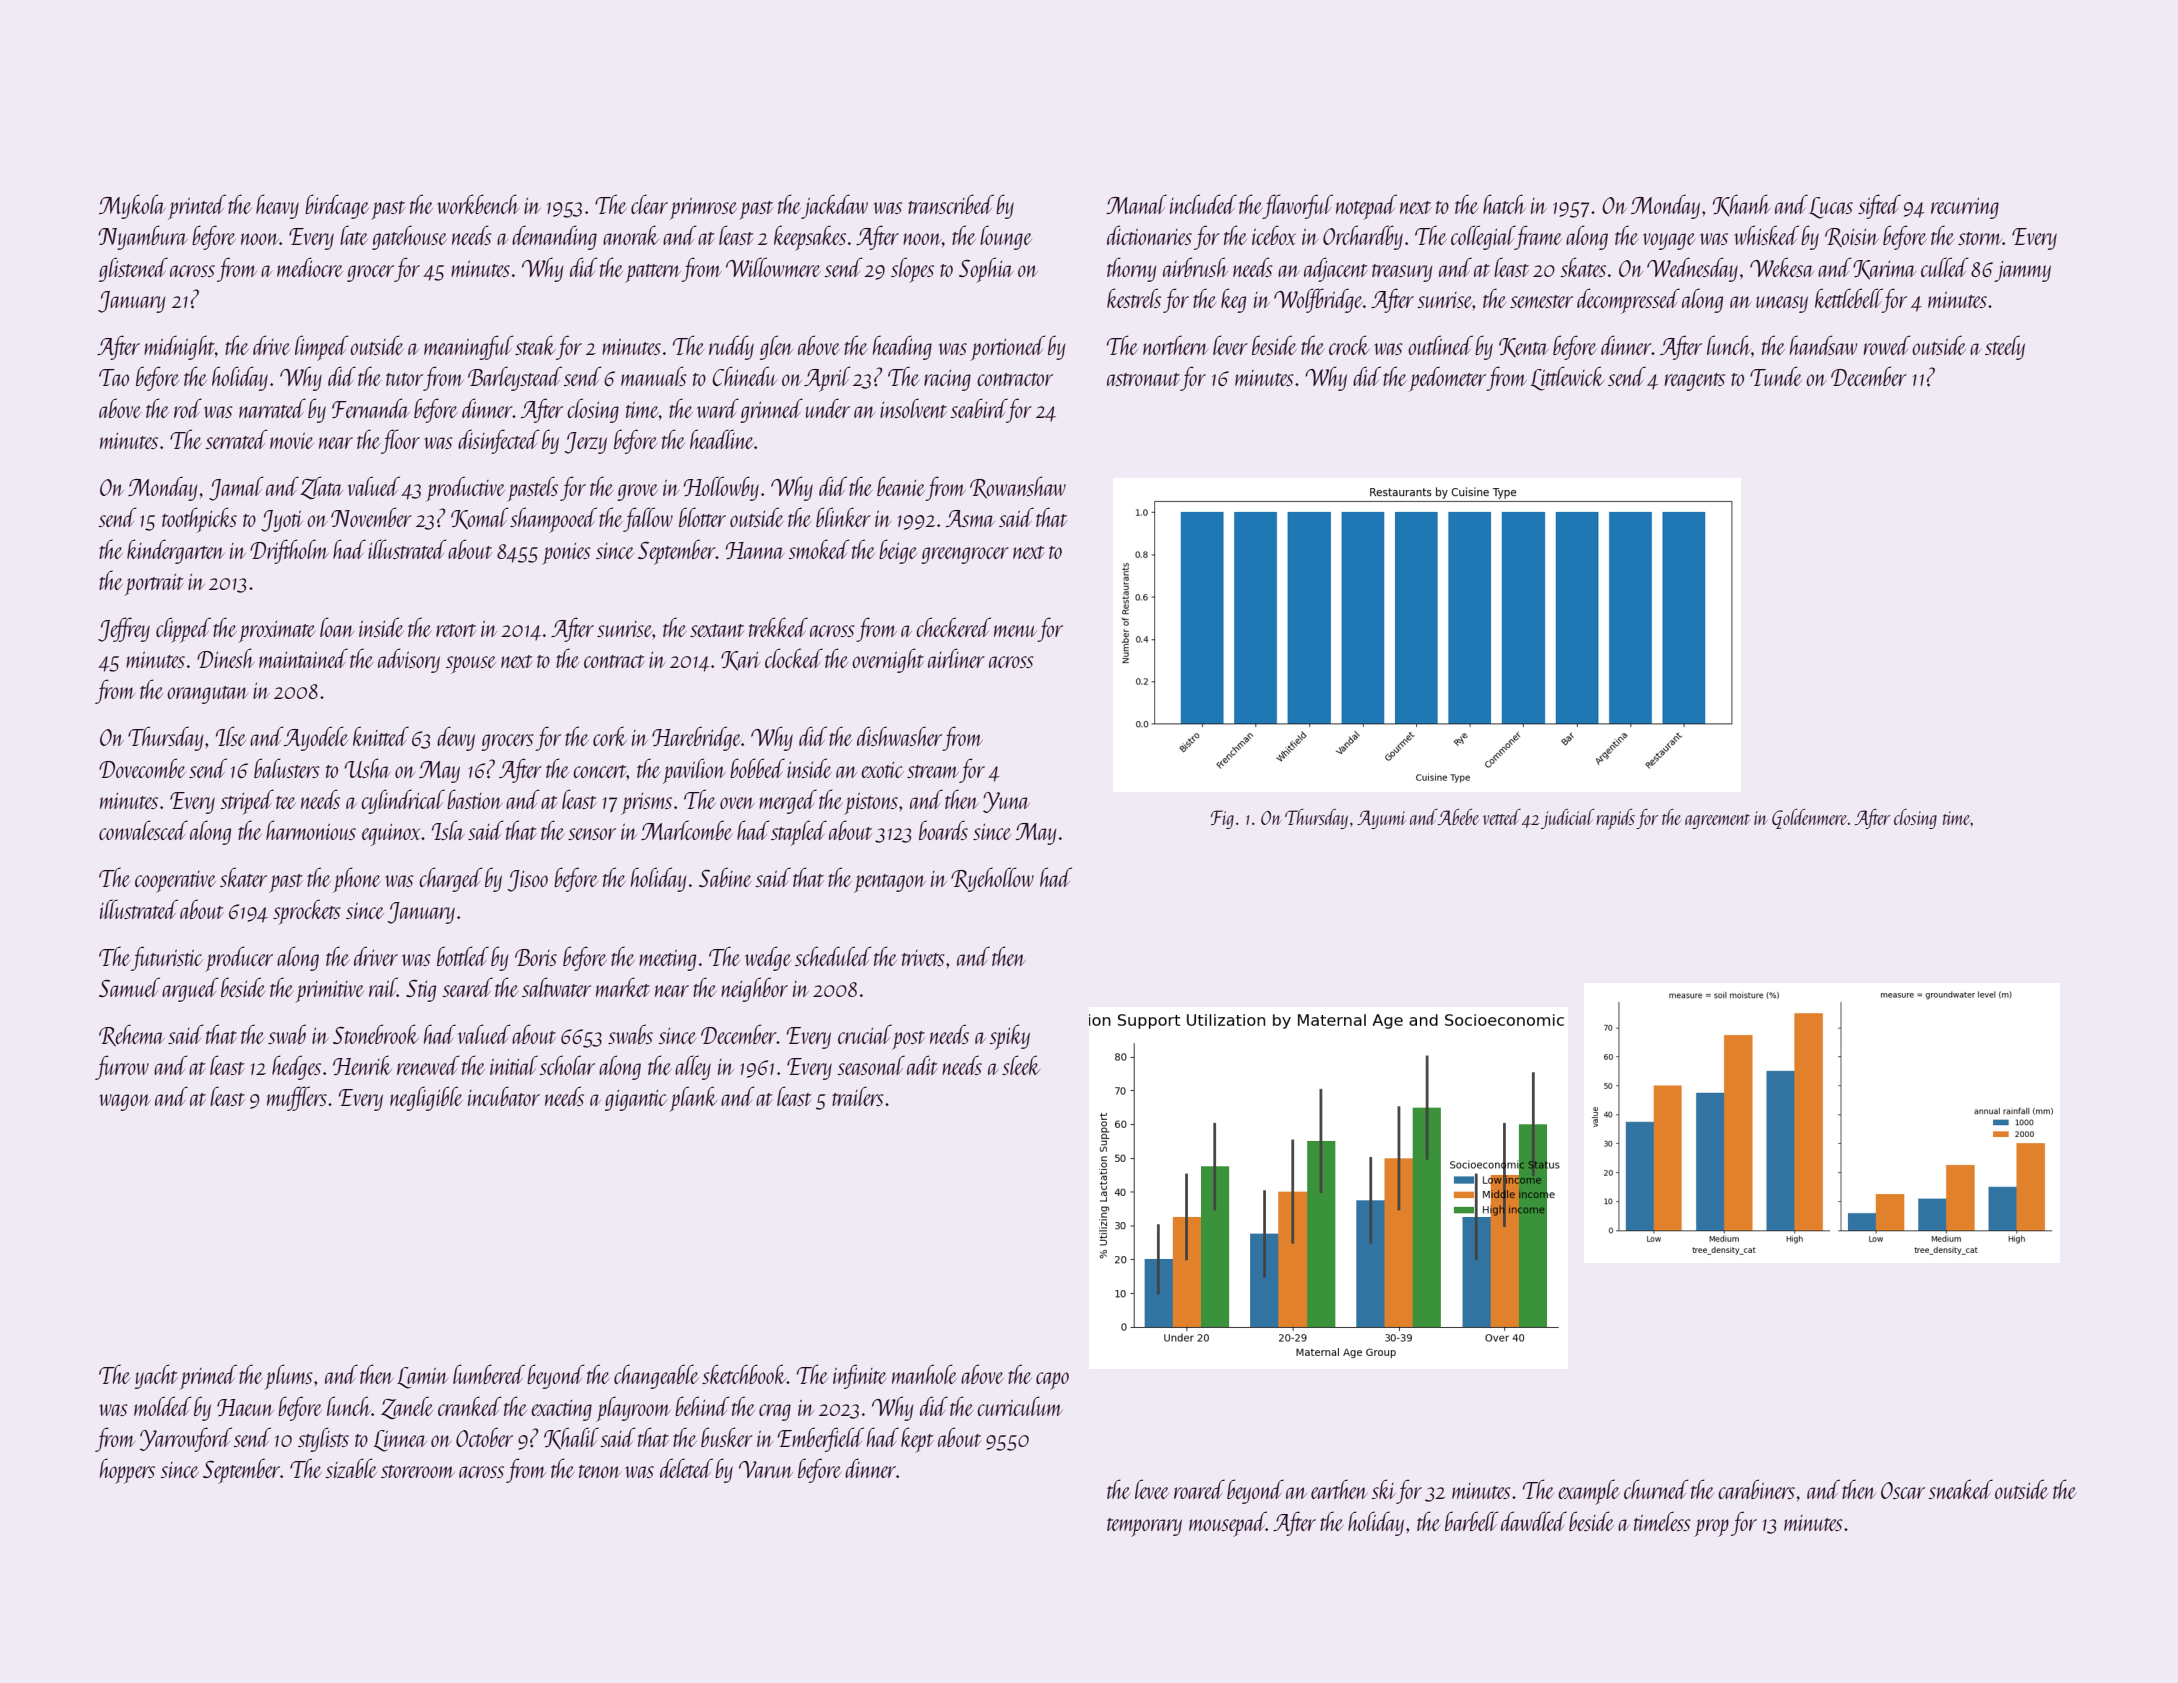  Describe the element at coordinates (456, 630) in the screenshot. I see `retort` at that location.
